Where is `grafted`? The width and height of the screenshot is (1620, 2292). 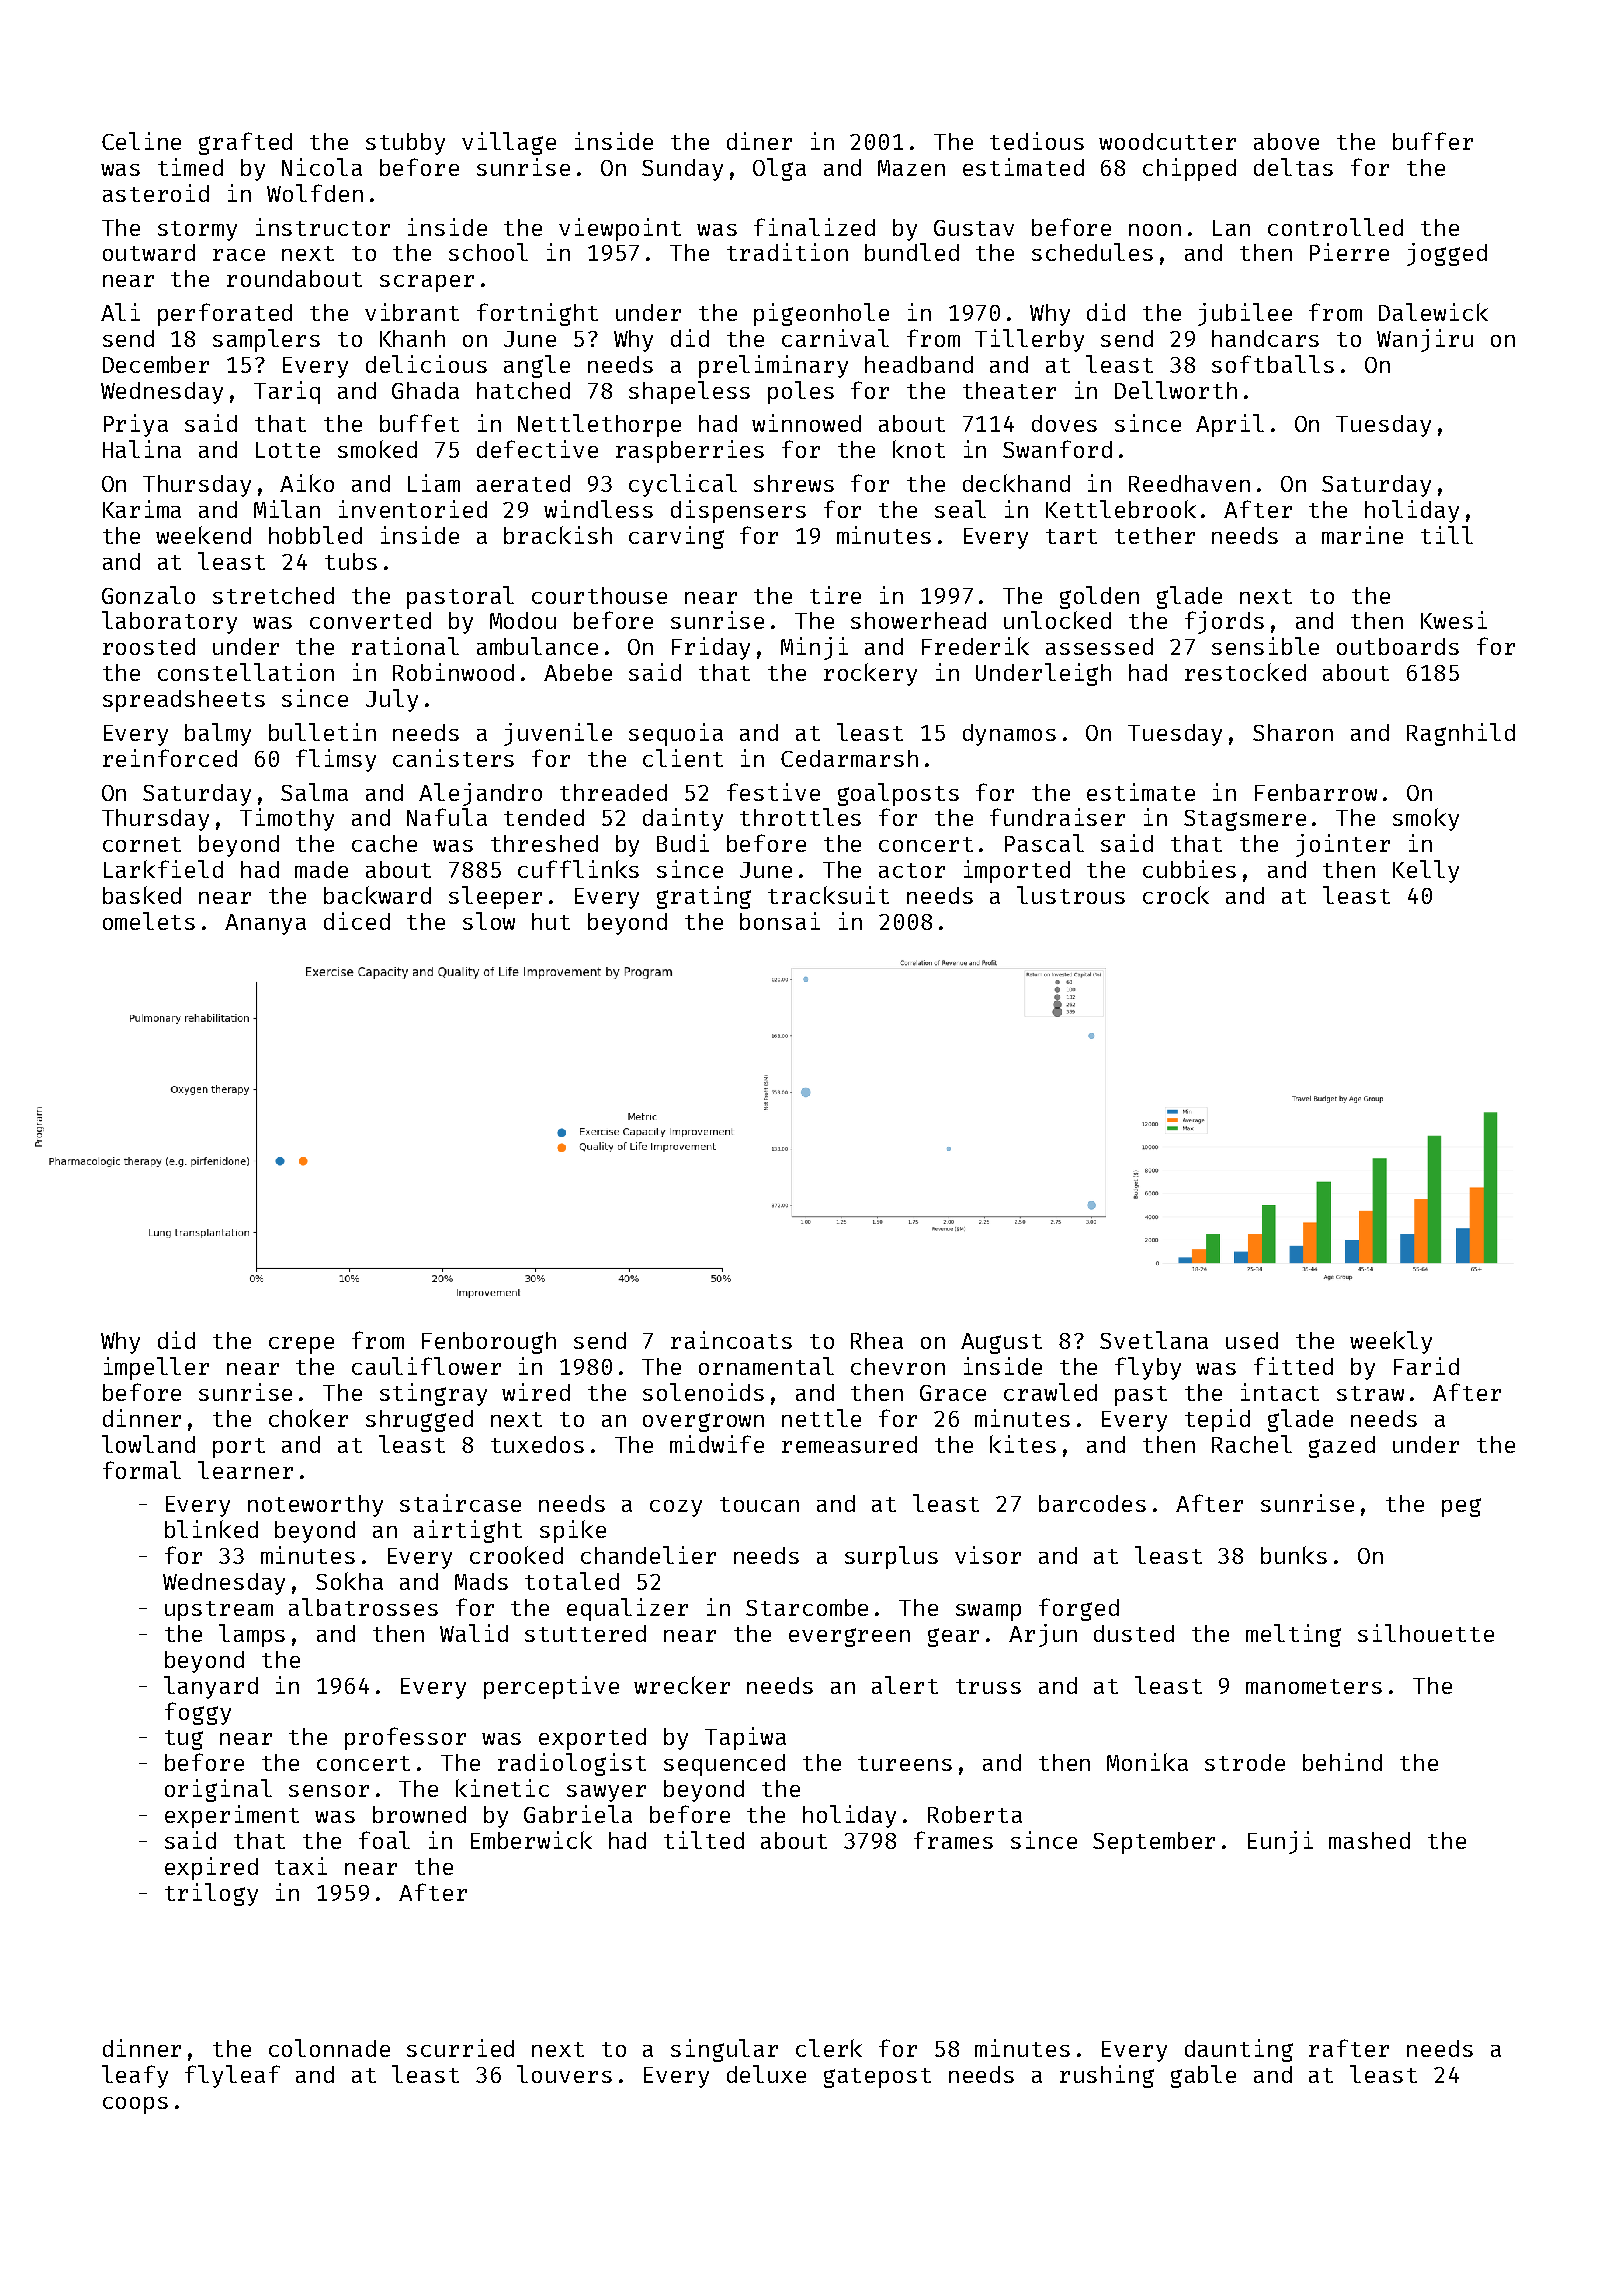 grafted is located at coordinates (245, 143).
